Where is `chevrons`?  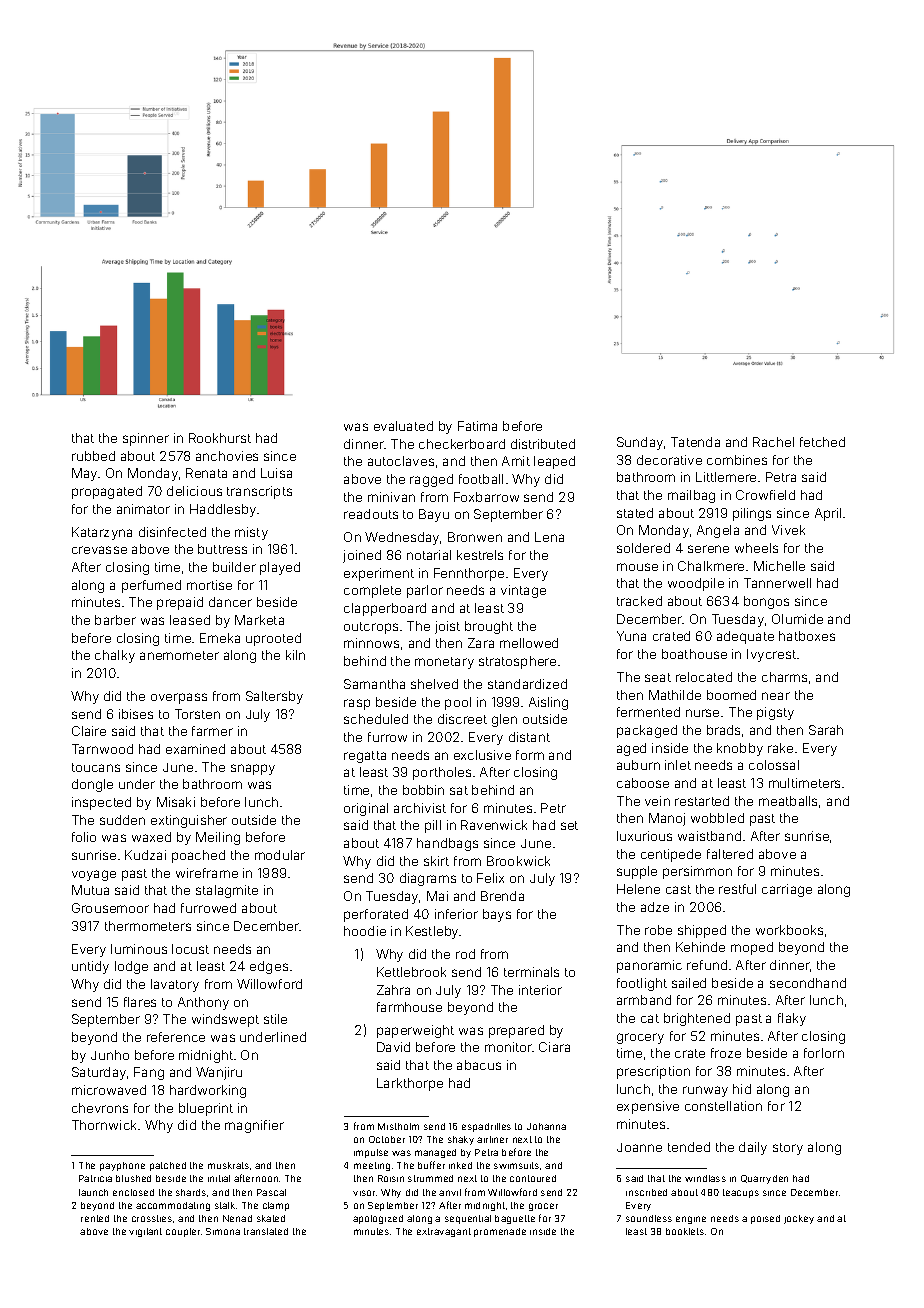 chevrons is located at coordinates (100, 1108).
